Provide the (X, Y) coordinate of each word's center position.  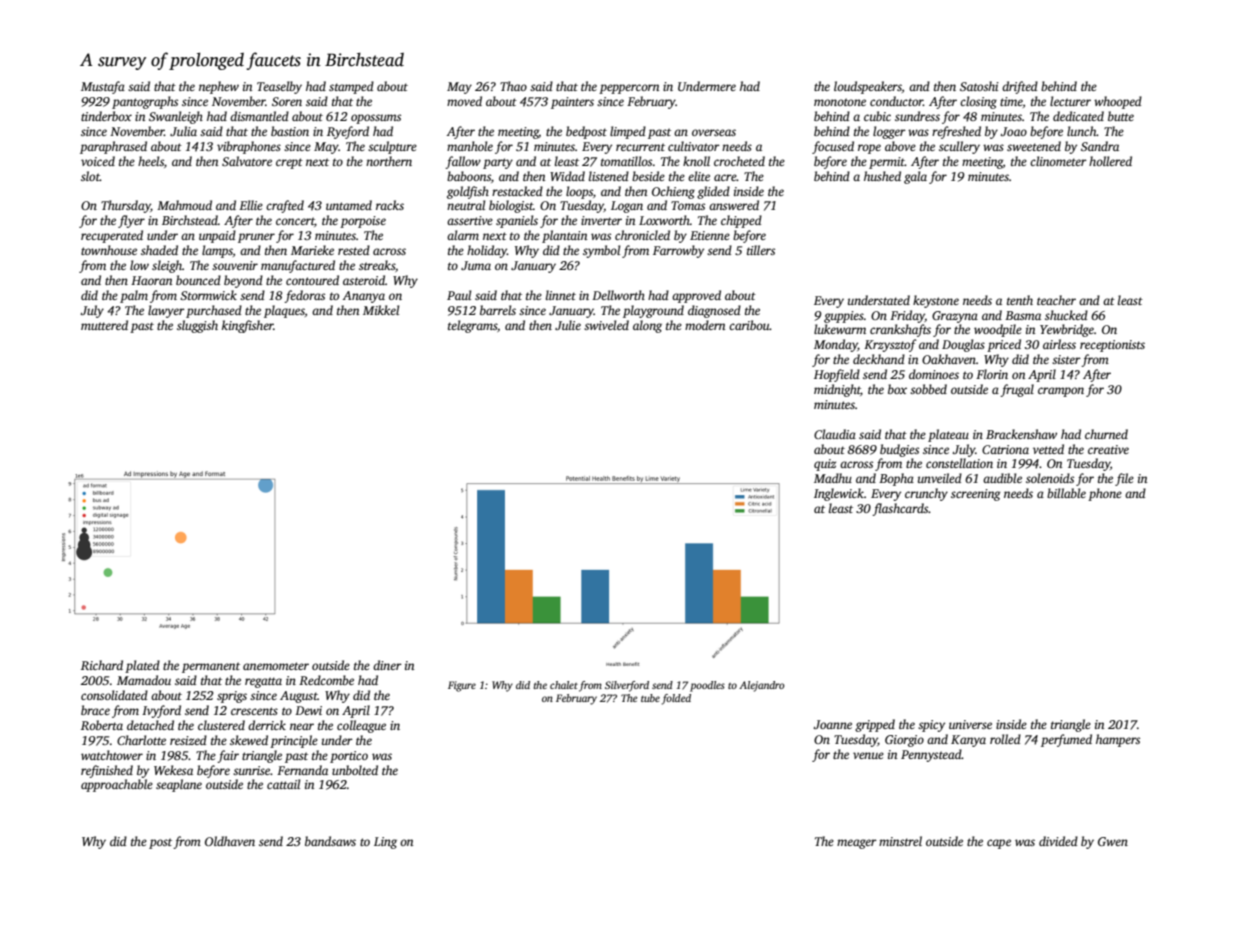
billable (1066, 493)
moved (464, 101)
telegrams (472, 326)
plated (142, 666)
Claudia (835, 434)
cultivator (694, 146)
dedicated (1078, 116)
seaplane (179, 785)
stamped (351, 87)
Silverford (627, 686)
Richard (102, 665)
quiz (825, 465)
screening (976, 495)
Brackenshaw (1021, 434)
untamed (349, 205)
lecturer (1070, 101)
